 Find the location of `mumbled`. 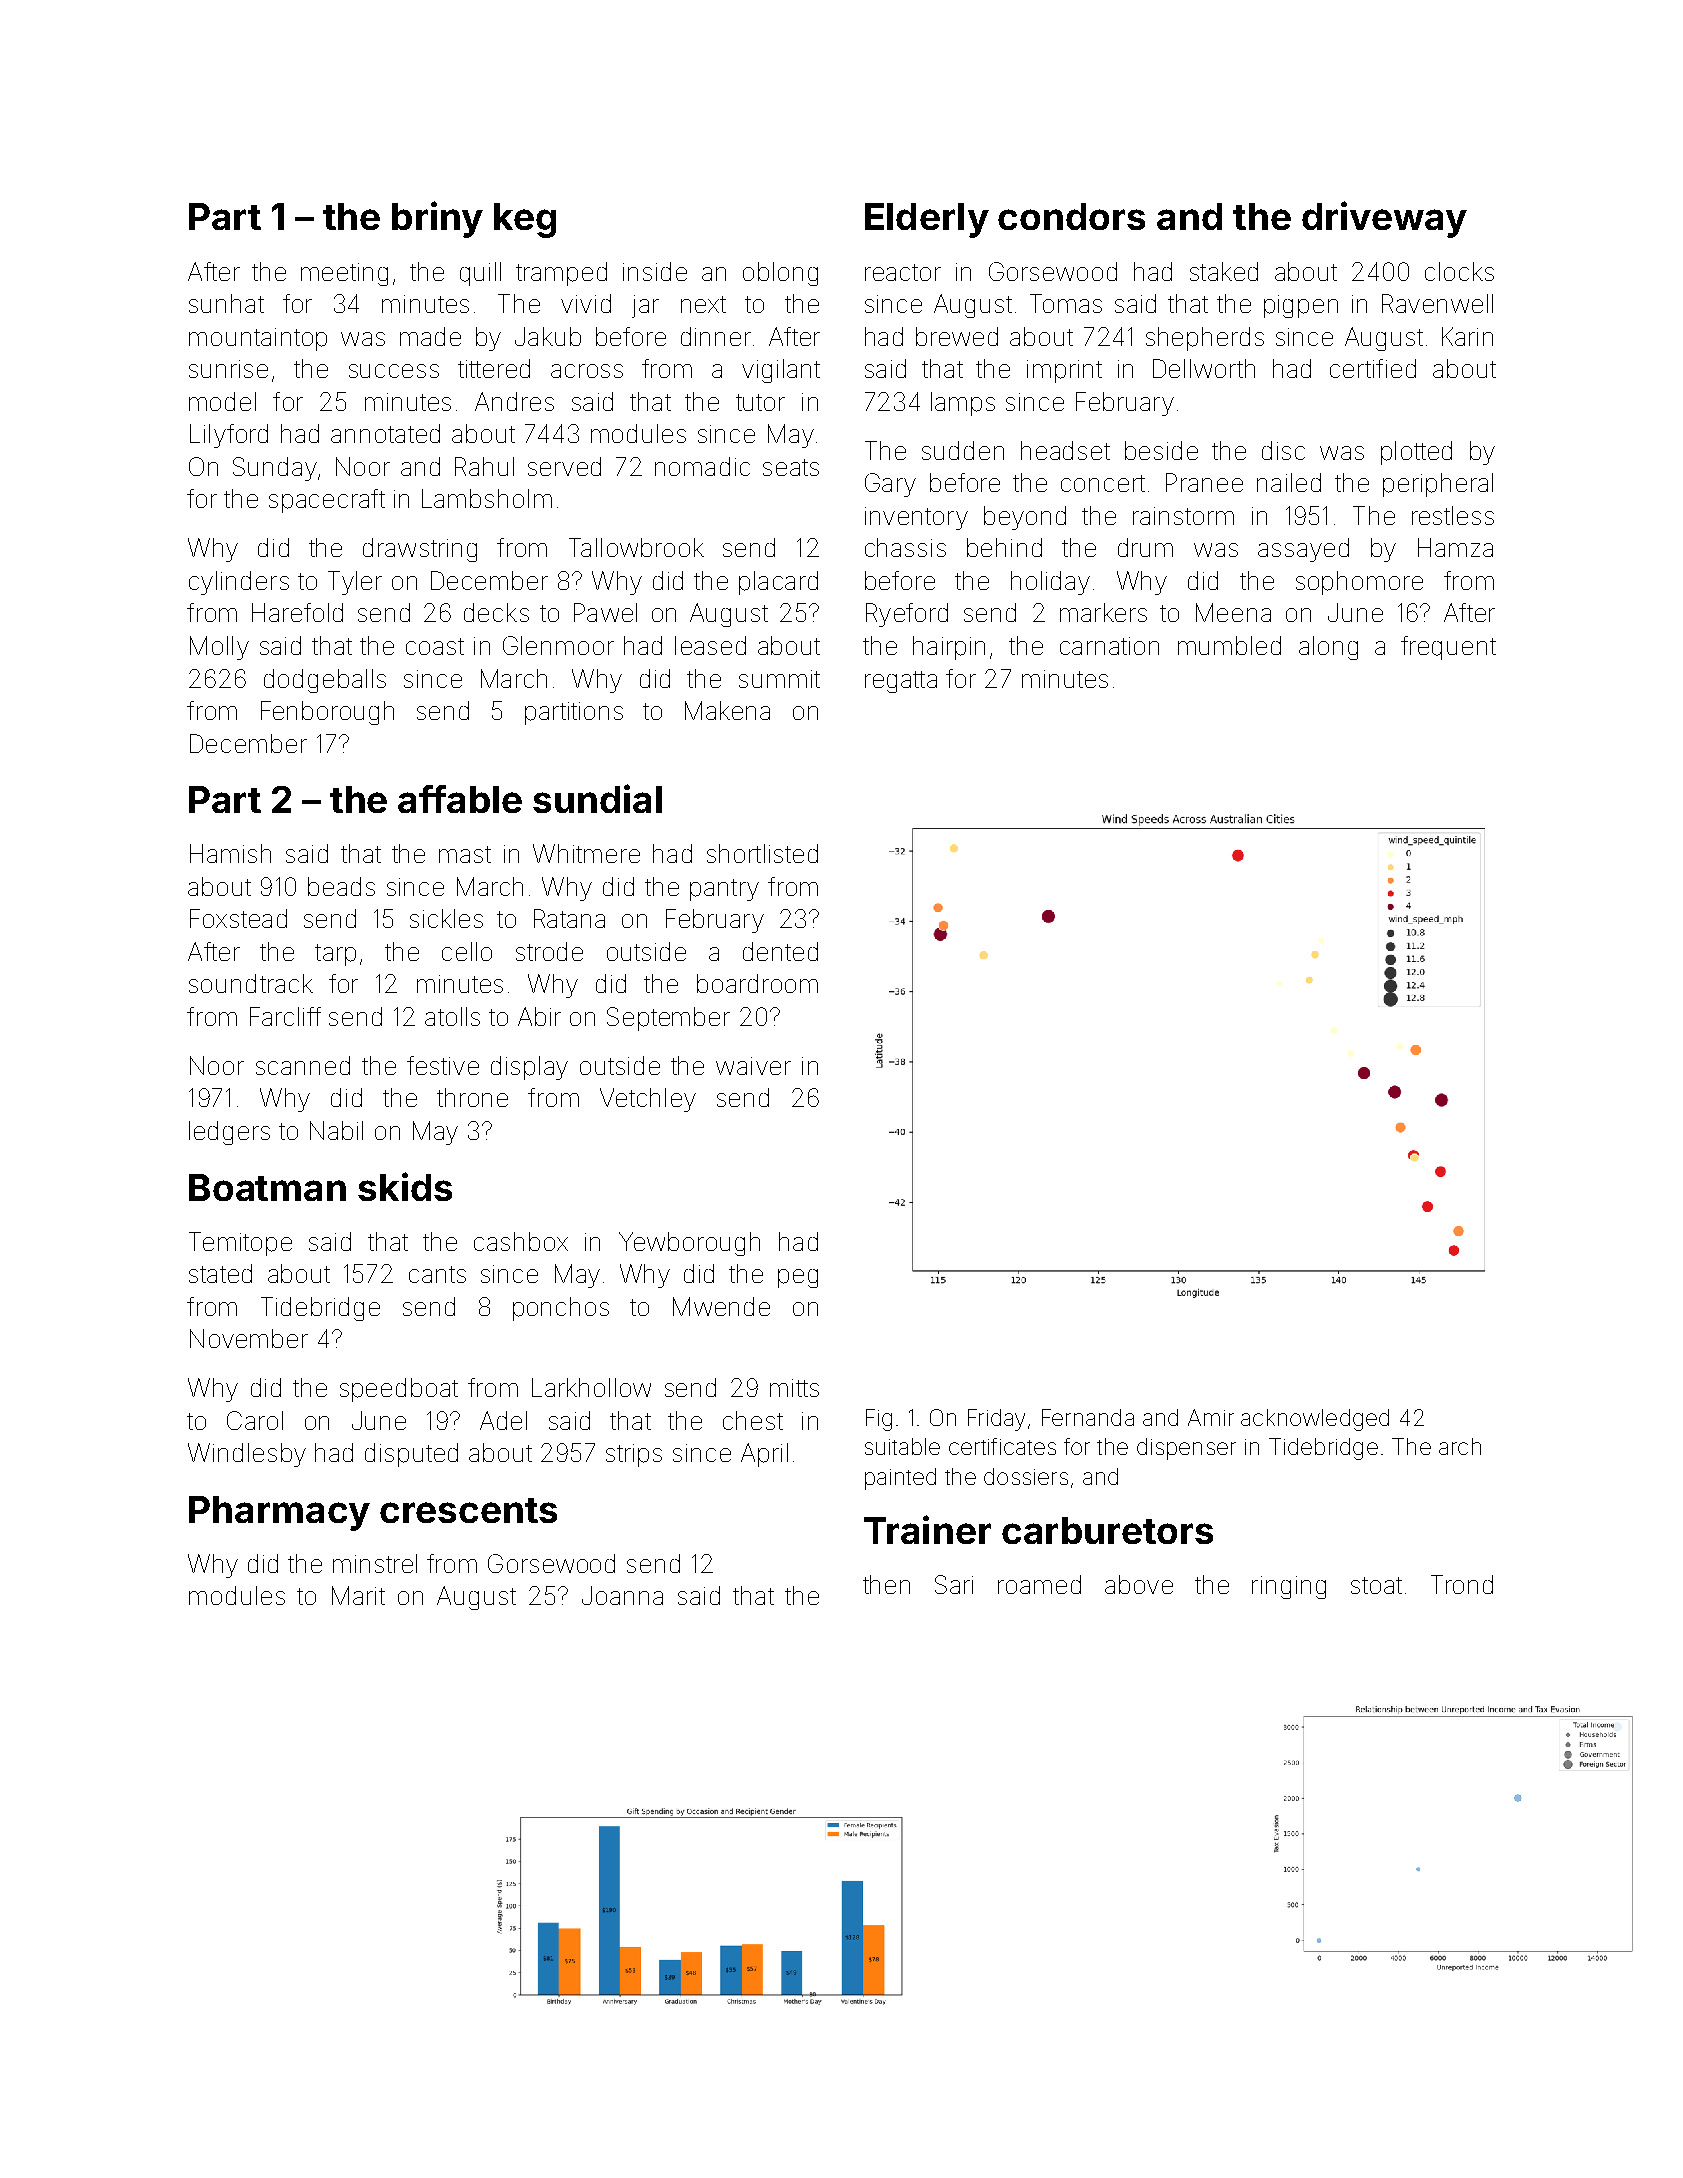

mumbled is located at coordinates (1229, 645).
